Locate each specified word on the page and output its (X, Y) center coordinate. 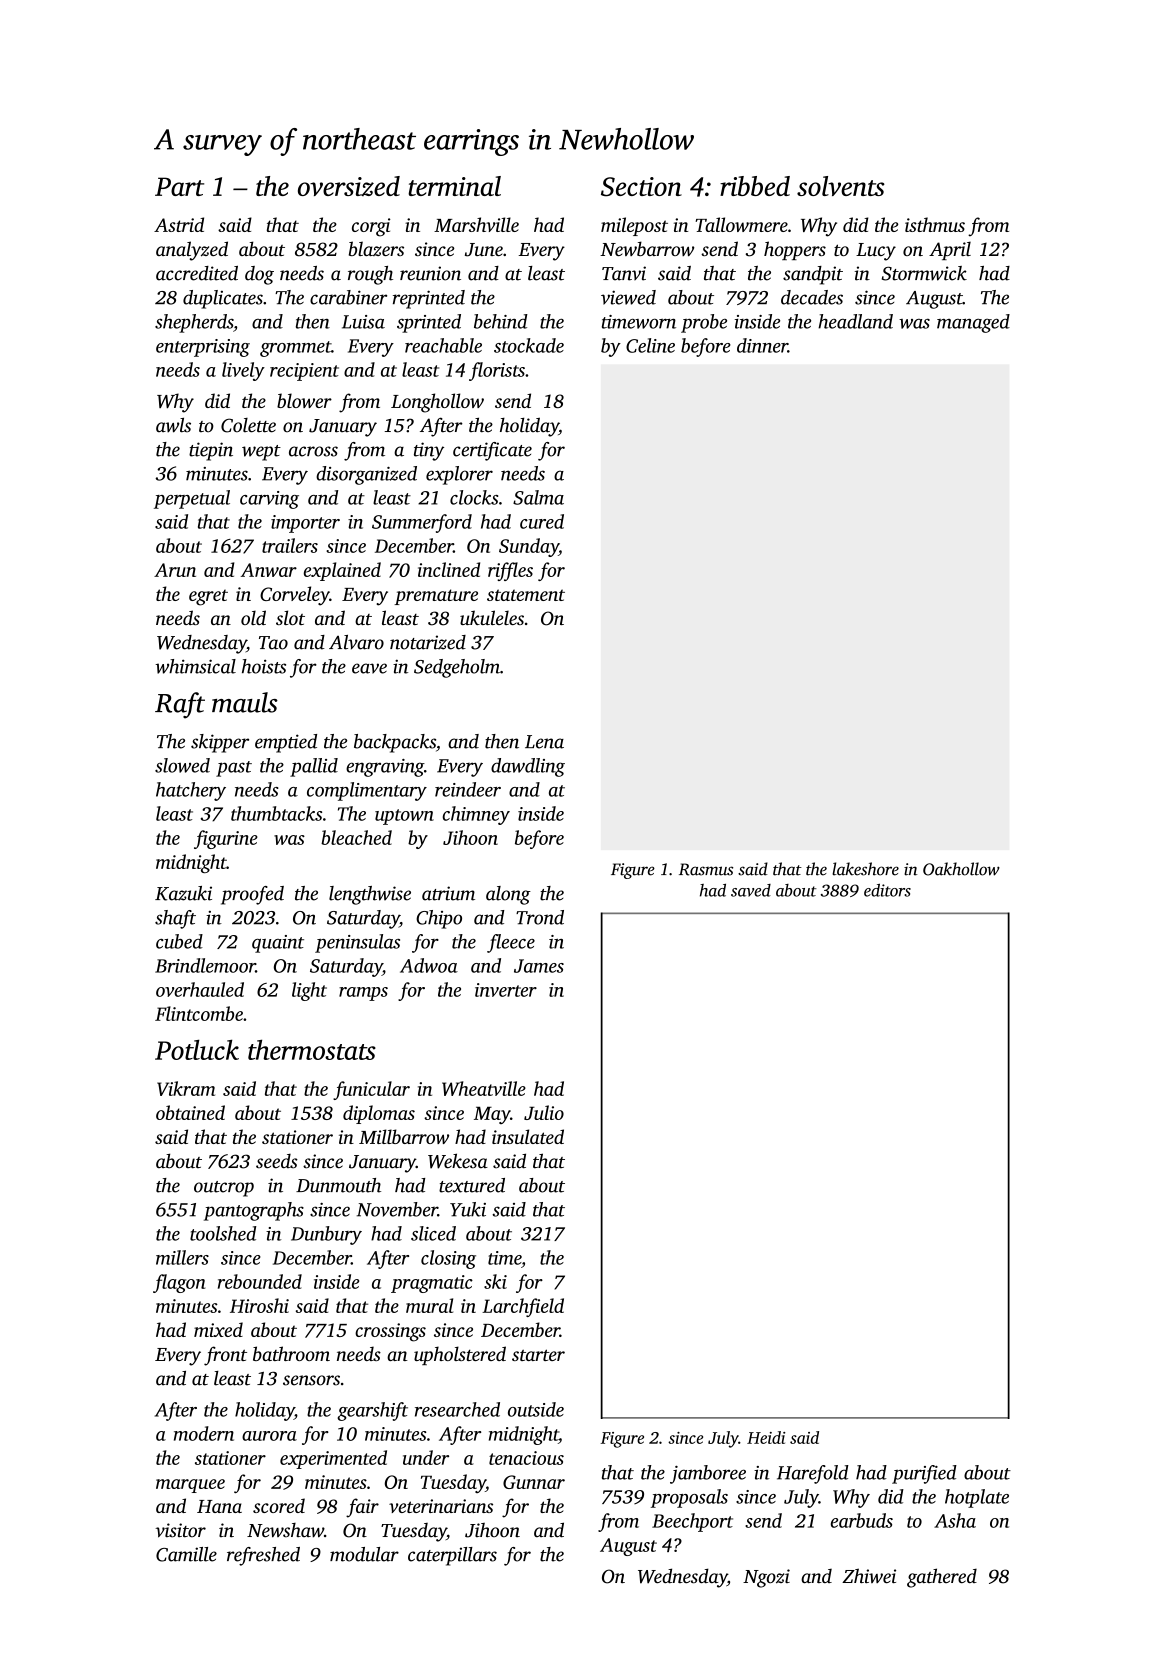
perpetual (192, 499)
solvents (841, 186)
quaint (278, 944)
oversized (349, 186)
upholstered (460, 1355)
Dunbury (326, 1235)
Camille (186, 1554)
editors (887, 890)
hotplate (977, 1498)
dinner (762, 345)
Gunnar (534, 1482)
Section (641, 187)
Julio (544, 1112)
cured (542, 521)
